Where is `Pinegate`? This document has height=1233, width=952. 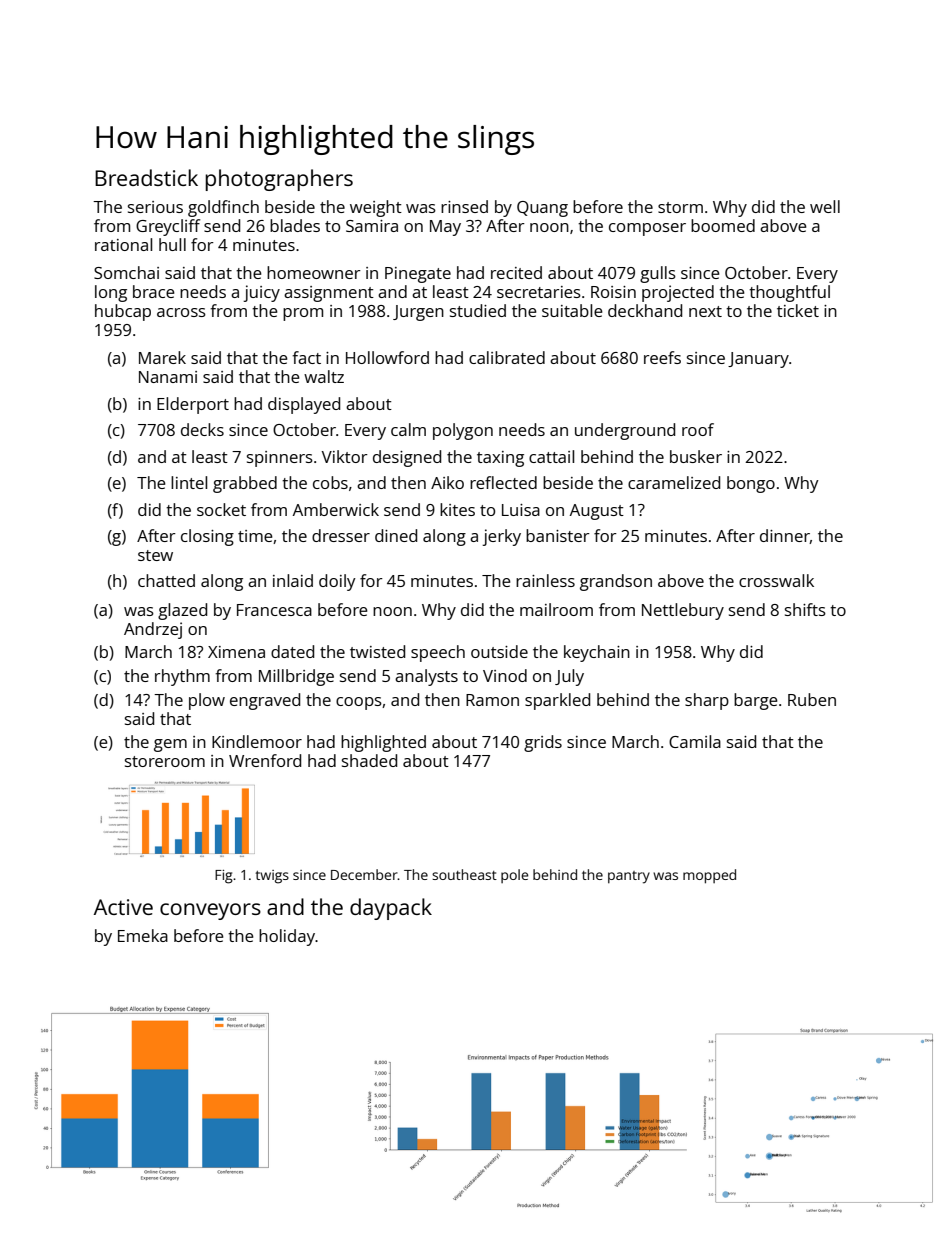 Pinegate is located at coordinates (418, 275).
